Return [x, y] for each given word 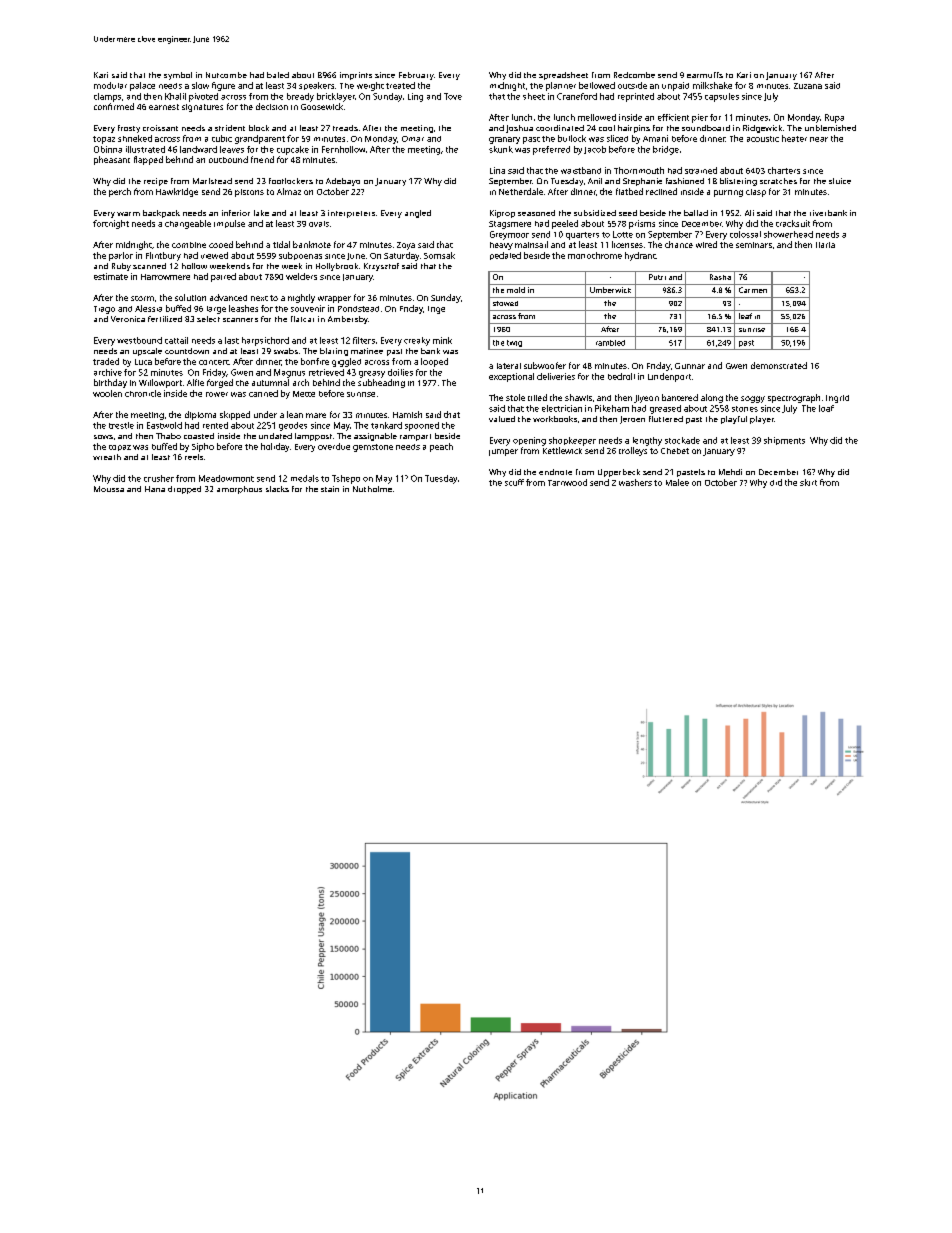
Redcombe [634, 75]
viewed [214, 255]
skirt [808, 482]
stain [330, 489]
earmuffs [705, 75]
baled [278, 75]
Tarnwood [567, 482]
